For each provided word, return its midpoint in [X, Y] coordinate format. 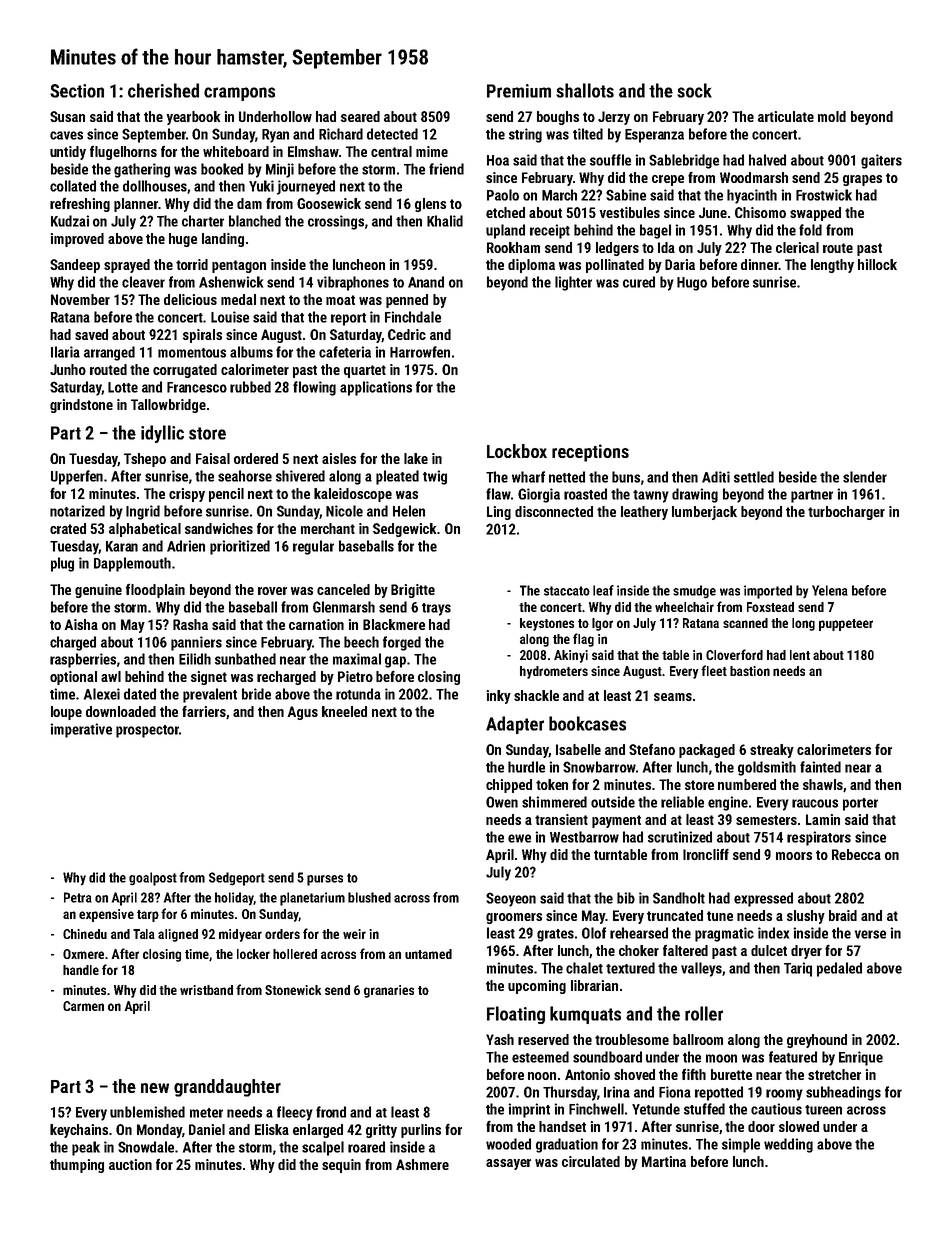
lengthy [832, 266]
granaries [389, 991]
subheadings [843, 1093]
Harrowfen [420, 352]
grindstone [81, 406]
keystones [547, 624]
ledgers [617, 249]
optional [73, 678]
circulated [591, 1161]
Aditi [716, 477]
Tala [144, 934]
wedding [788, 1145]
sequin [341, 1166]
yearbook [194, 118]
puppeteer [846, 625]
